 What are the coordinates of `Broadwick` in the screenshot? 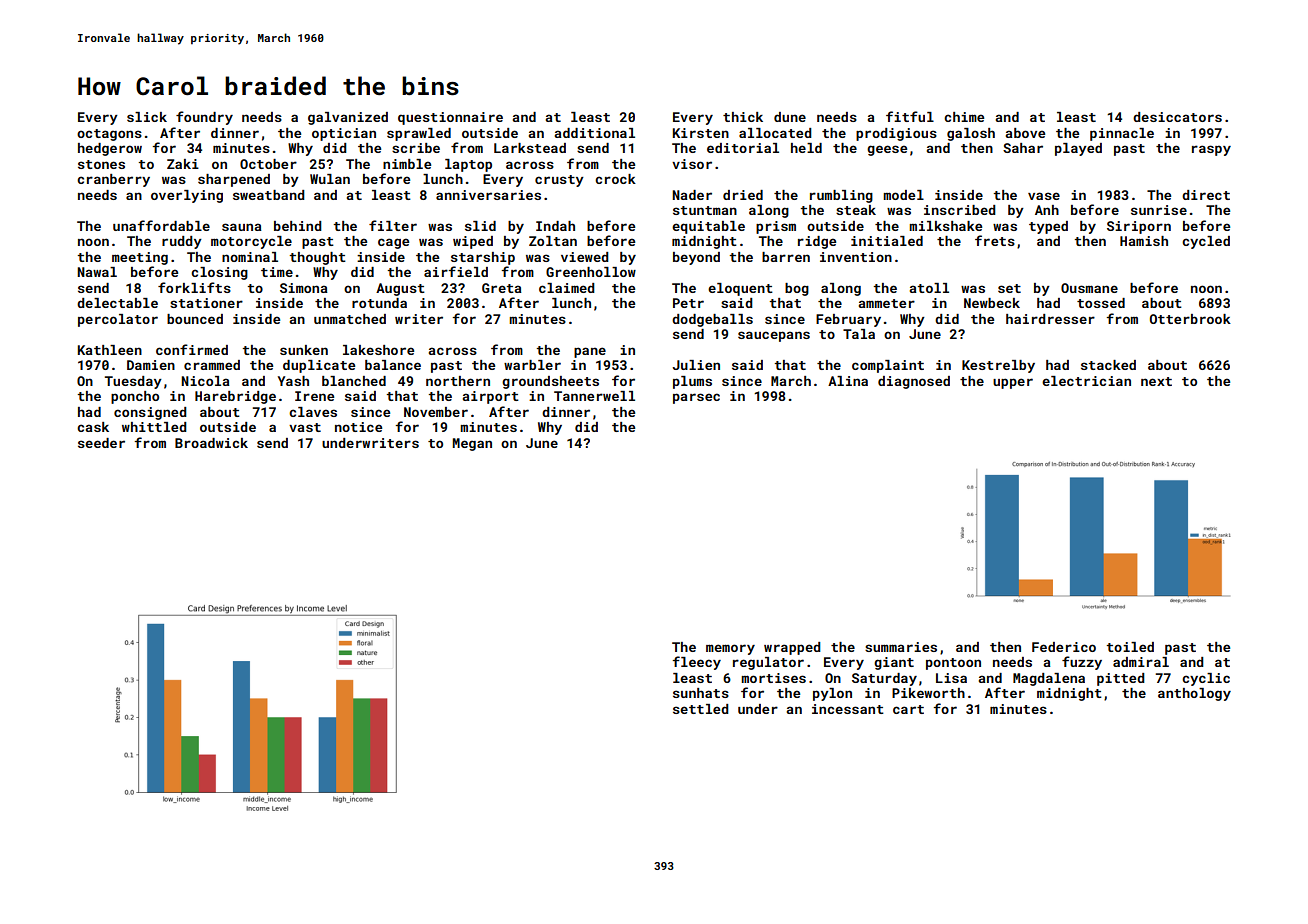 It's located at (211, 443).
